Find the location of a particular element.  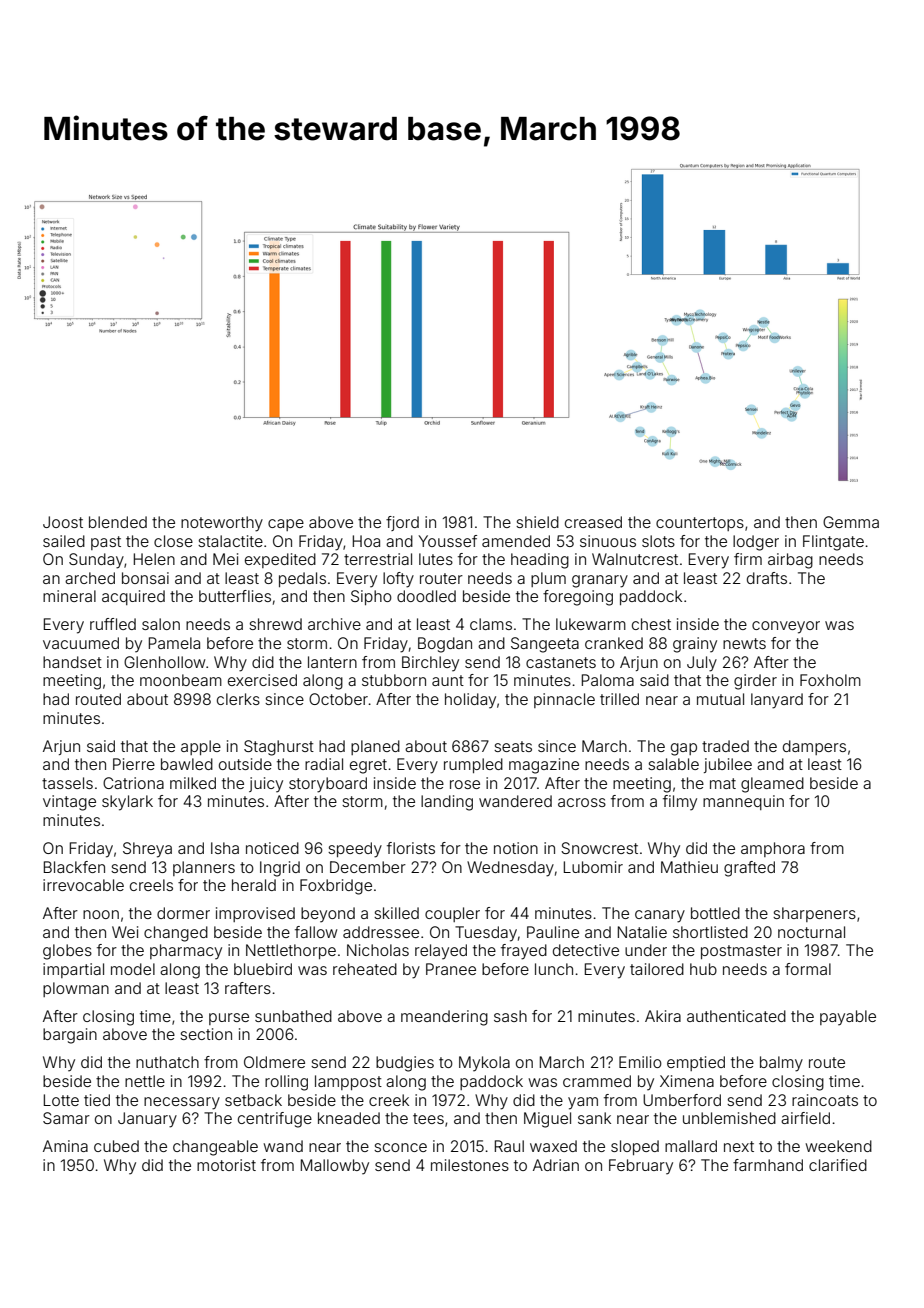

frayed is located at coordinates (524, 952).
